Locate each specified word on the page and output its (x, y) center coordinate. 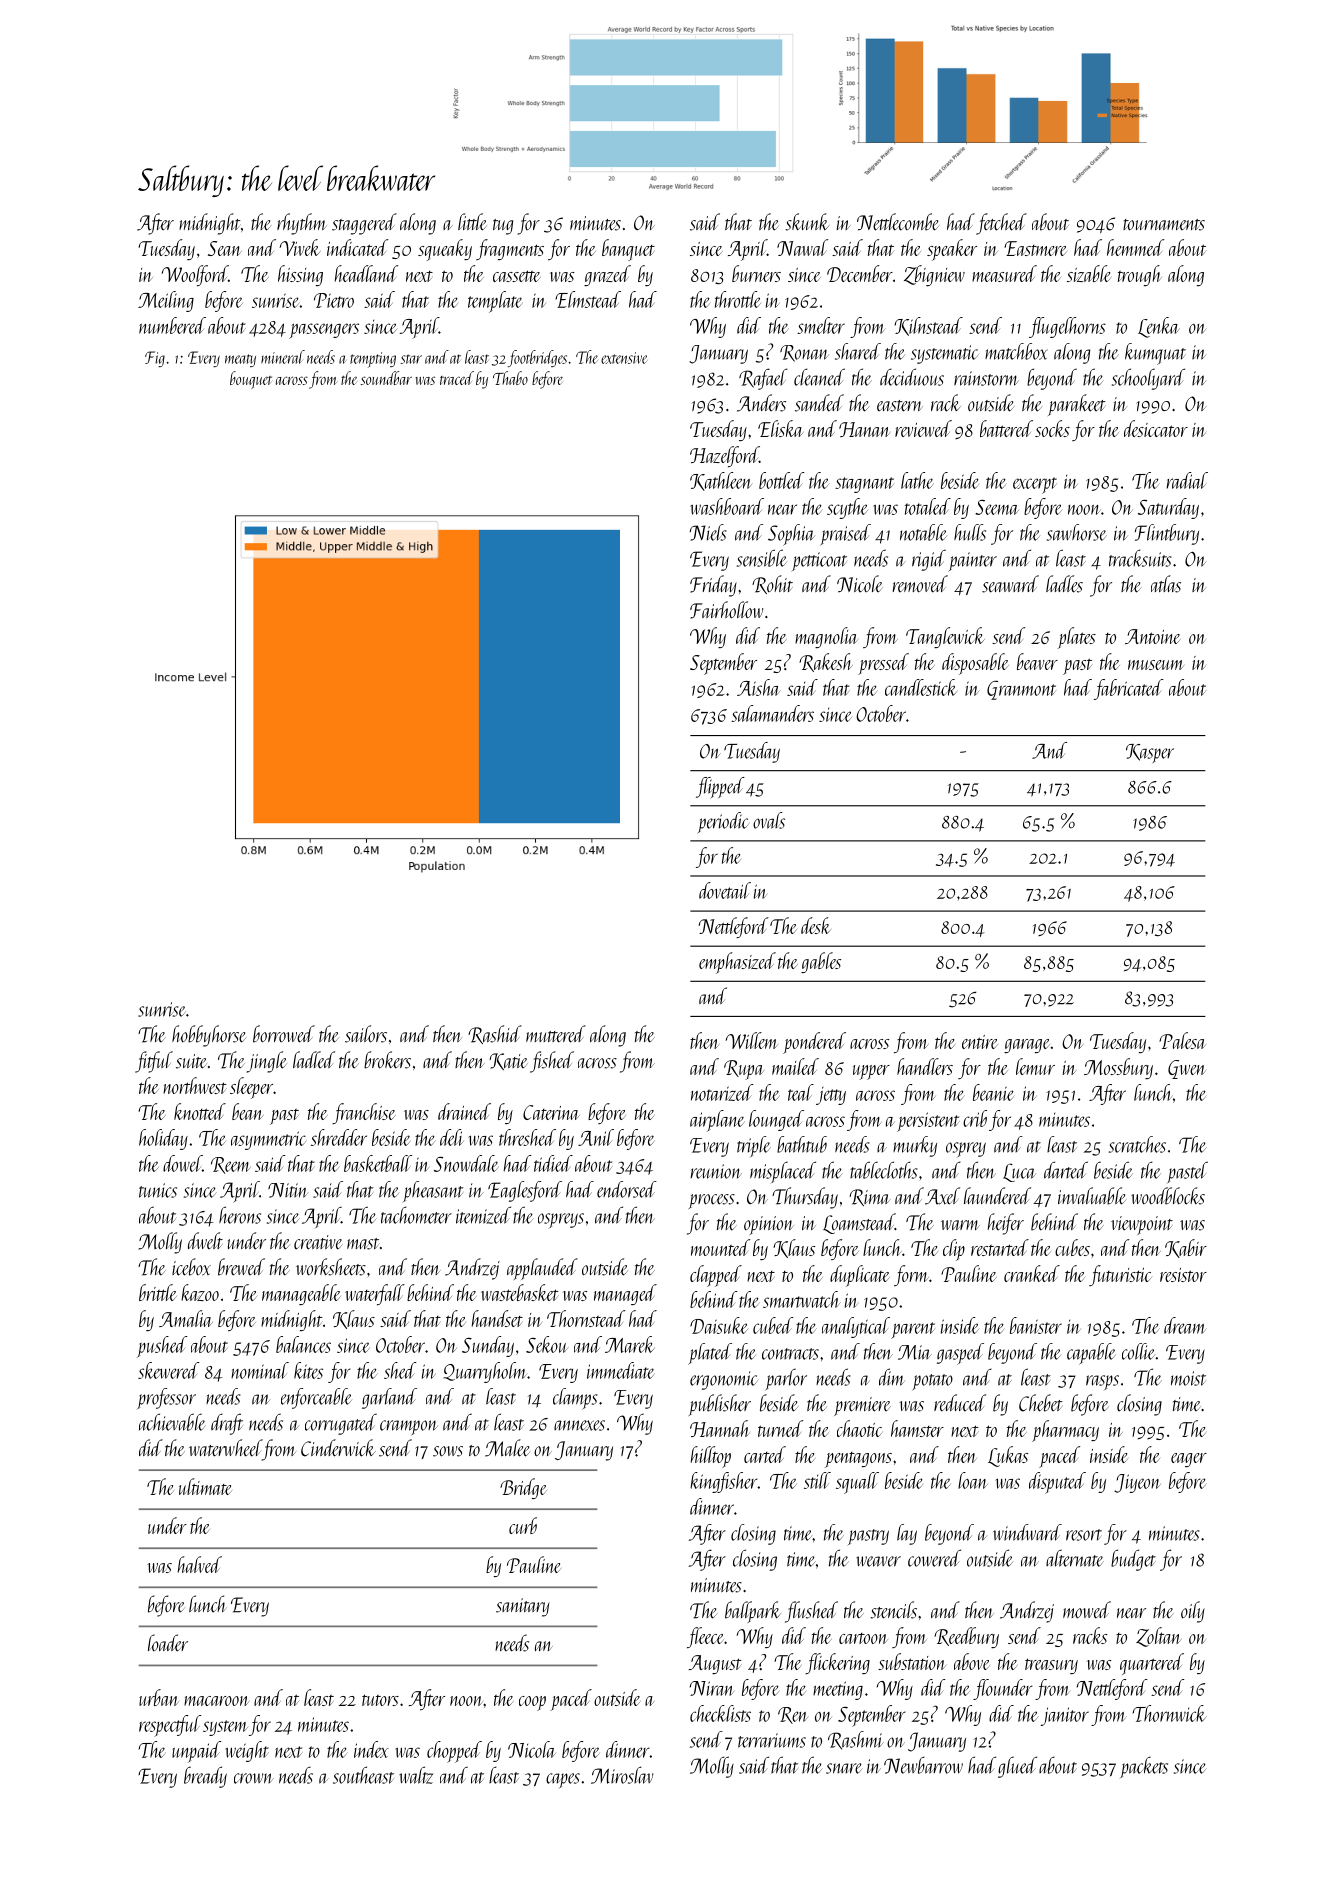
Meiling (166, 301)
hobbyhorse (209, 1036)
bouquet (251, 380)
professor (166, 1398)
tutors (380, 1700)
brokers (387, 1060)
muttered (556, 1034)
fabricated (1128, 689)
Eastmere (1035, 248)
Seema (997, 507)
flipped (720, 788)
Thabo (510, 378)
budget (1133, 1560)
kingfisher (723, 1482)
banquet (628, 250)
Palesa (1182, 1040)
